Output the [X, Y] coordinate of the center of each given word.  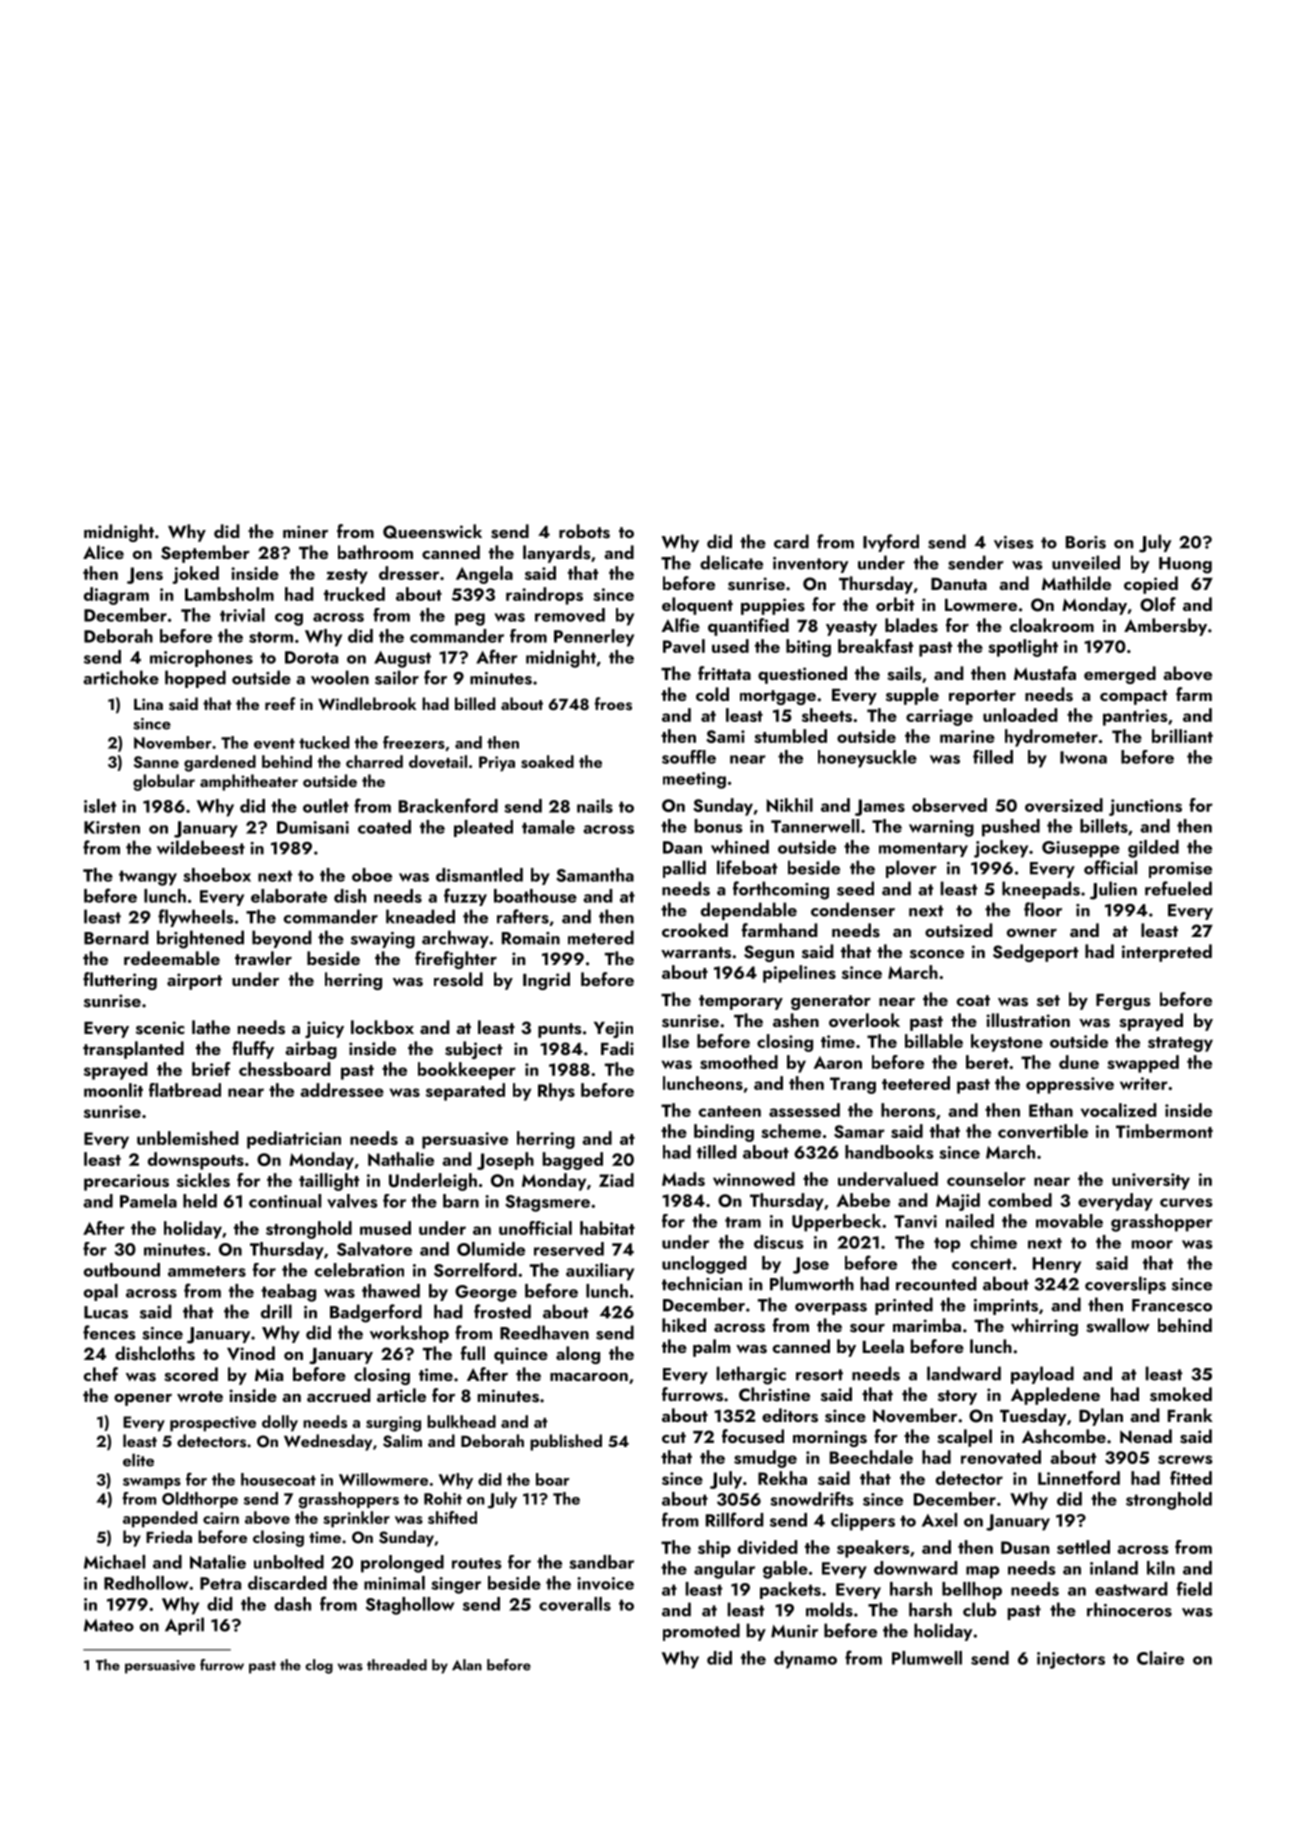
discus [779, 1242]
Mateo [109, 1625]
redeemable [172, 958]
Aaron [838, 1062]
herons [908, 1110]
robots [584, 531]
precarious [126, 1182]
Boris [1086, 542]
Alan [467, 1665]
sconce [937, 954]
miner [305, 531]
